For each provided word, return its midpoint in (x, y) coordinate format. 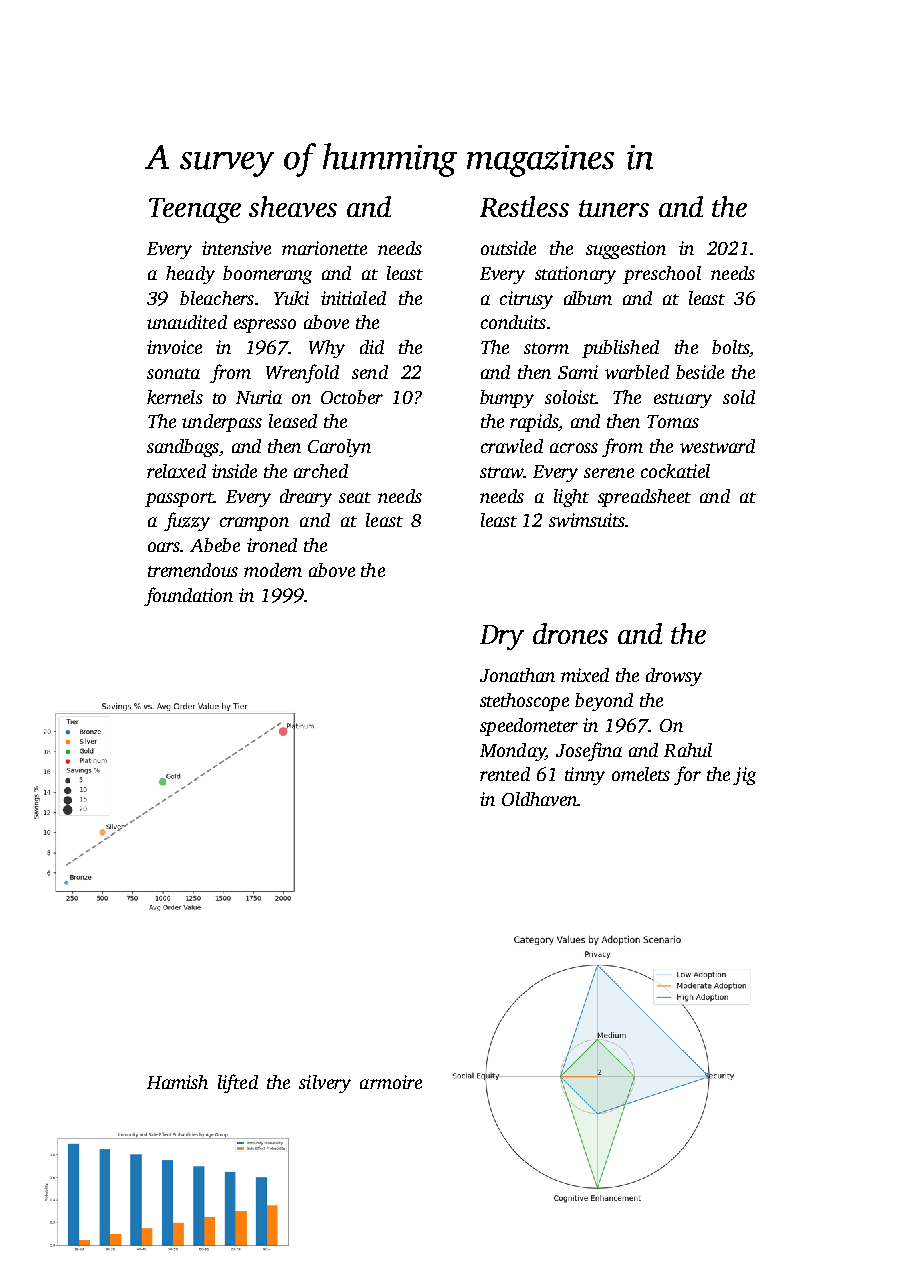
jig (744, 776)
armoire (391, 1082)
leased (293, 421)
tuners (614, 208)
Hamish (177, 1082)
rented (505, 774)
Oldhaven (540, 799)
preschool (662, 275)
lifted (238, 1083)
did (372, 347)
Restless (524, 206)
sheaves (293, 206)
